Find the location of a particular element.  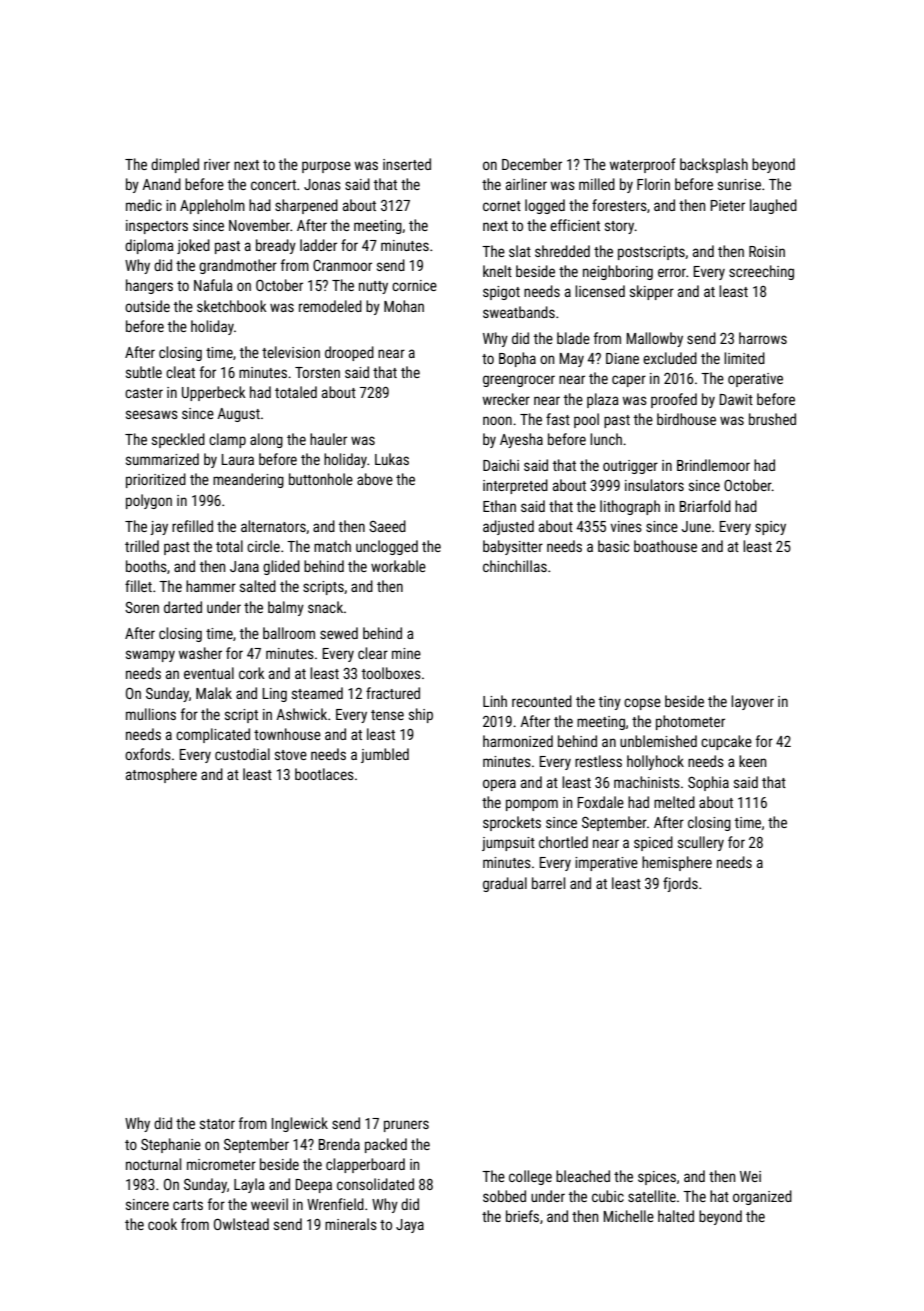

excluded is located at coordinates (670, 358).
